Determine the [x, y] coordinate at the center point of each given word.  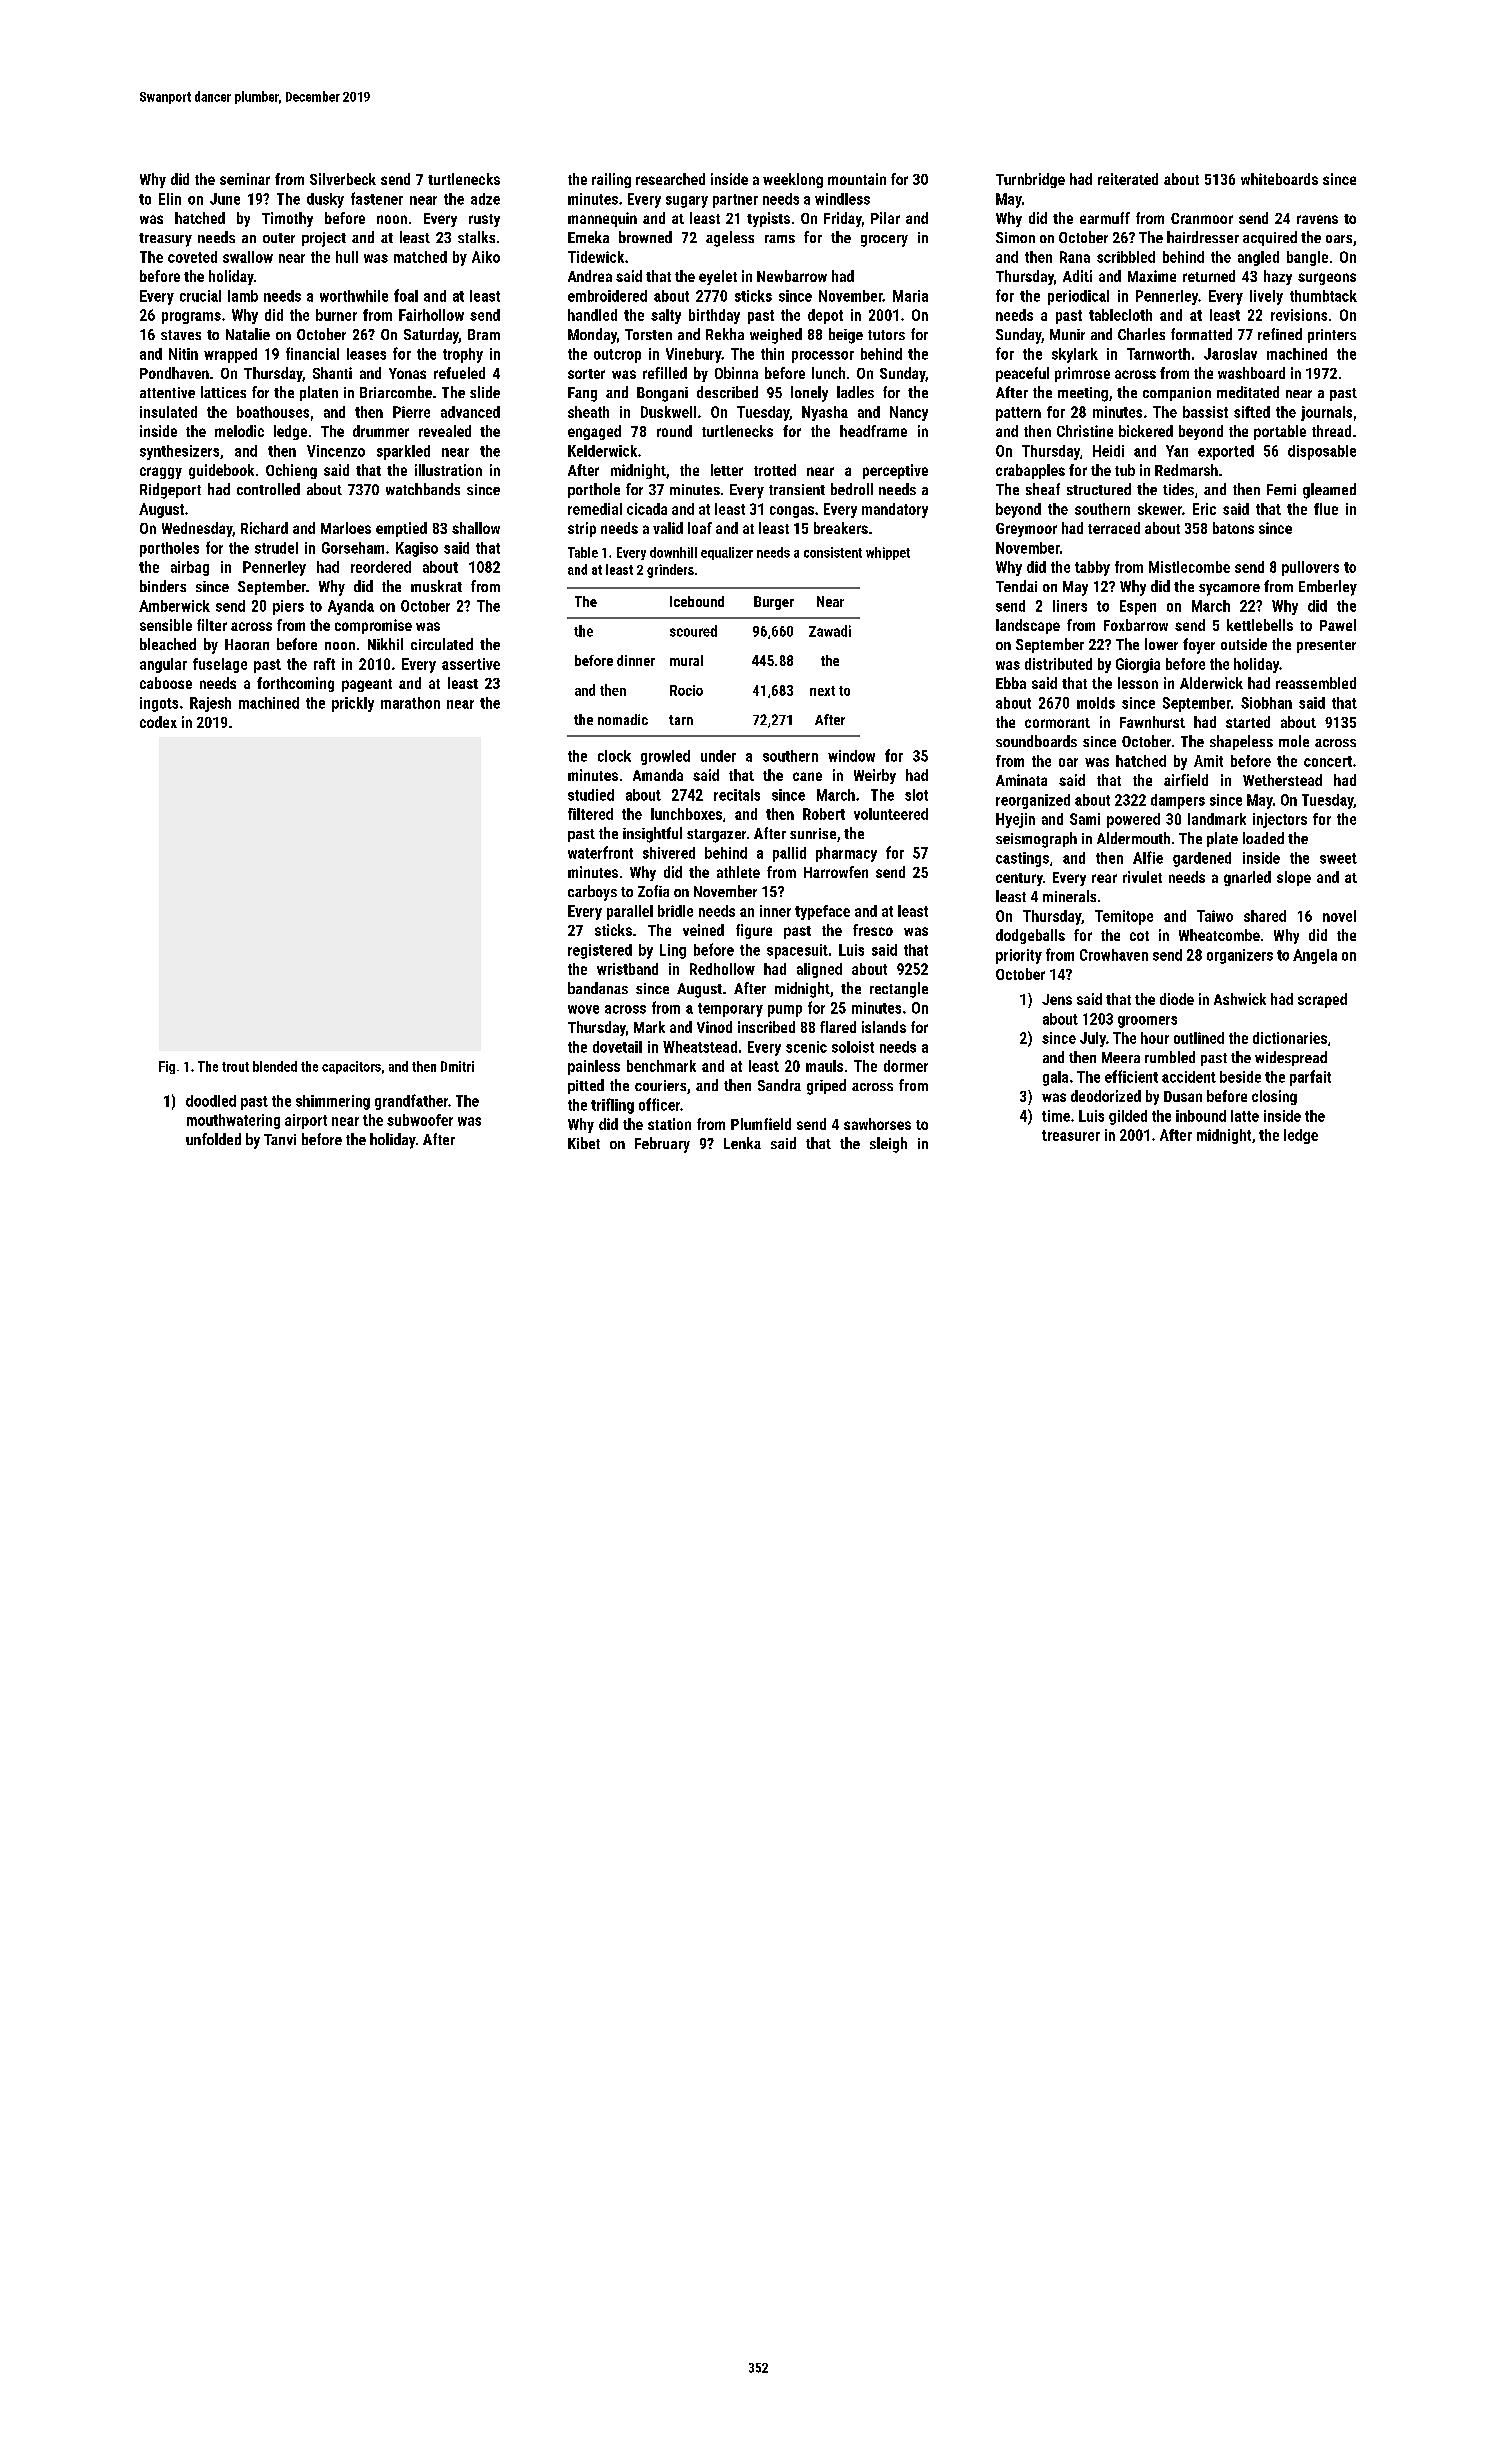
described [727, 392]
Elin [170, 199]
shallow [476, 528]
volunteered [891, 814]
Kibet [584, 1143]
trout [235, 1067]
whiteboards [1279, 179]
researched [670, 179]
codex [158, 722]
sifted [1252, 412]
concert [1328, 761]
